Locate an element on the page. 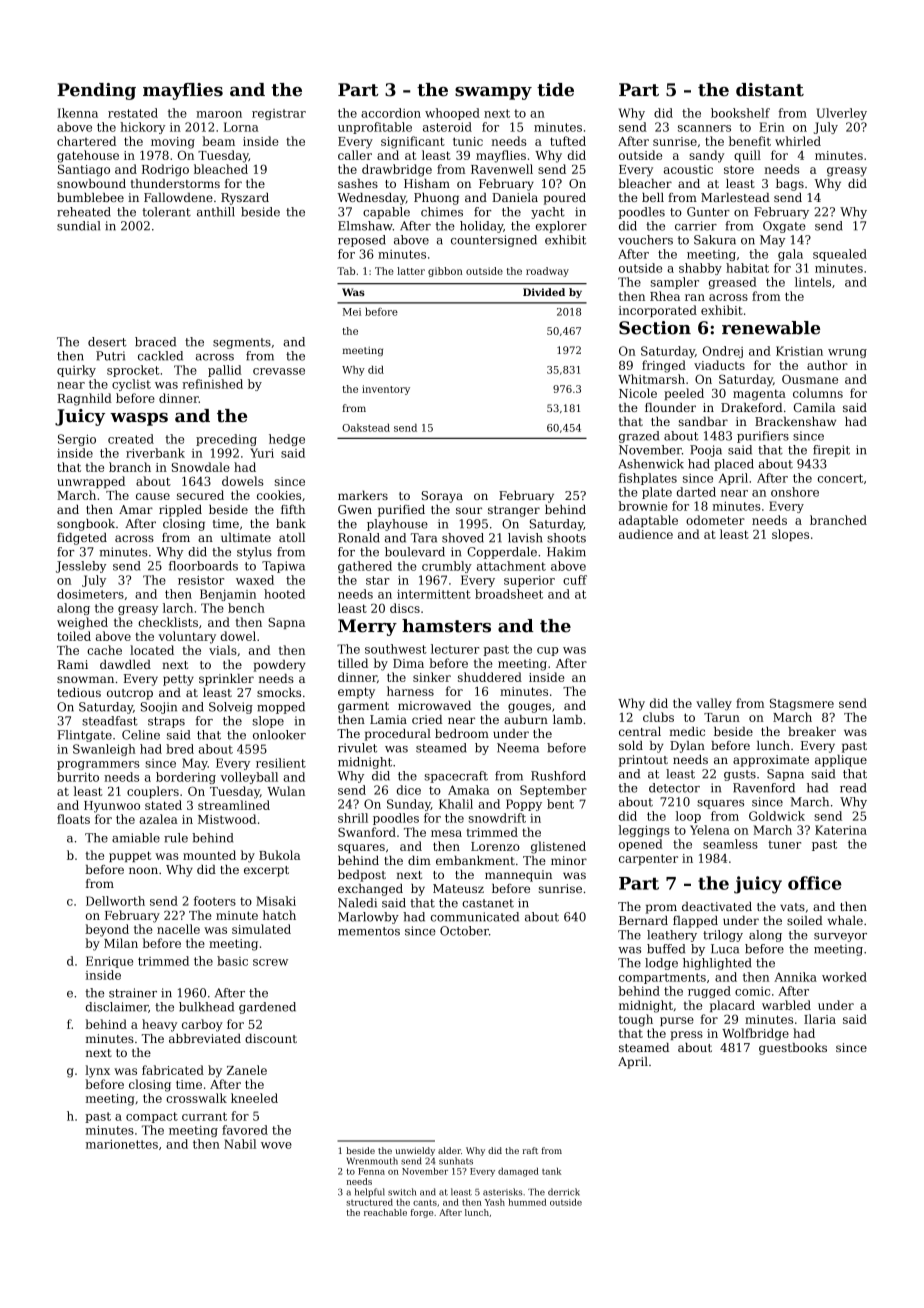  compact is located at coordinates (152, 1117).
